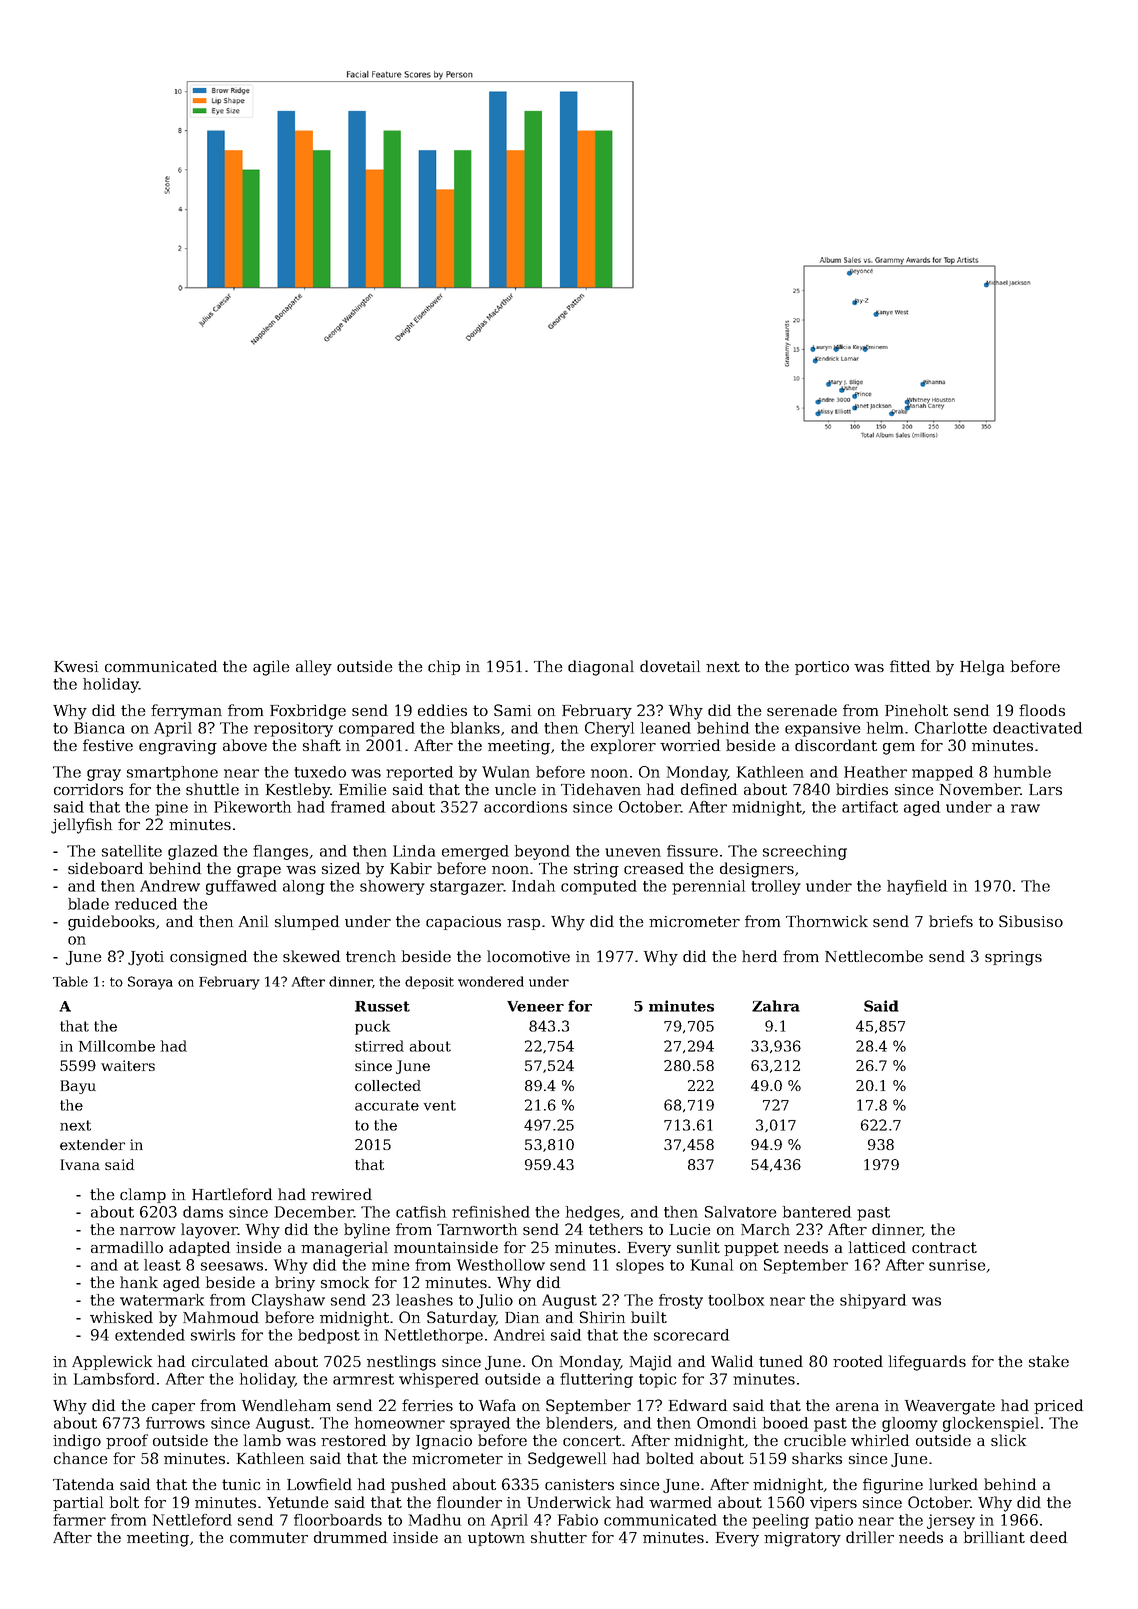  I want to click on deed, so click(1048, 1537).
